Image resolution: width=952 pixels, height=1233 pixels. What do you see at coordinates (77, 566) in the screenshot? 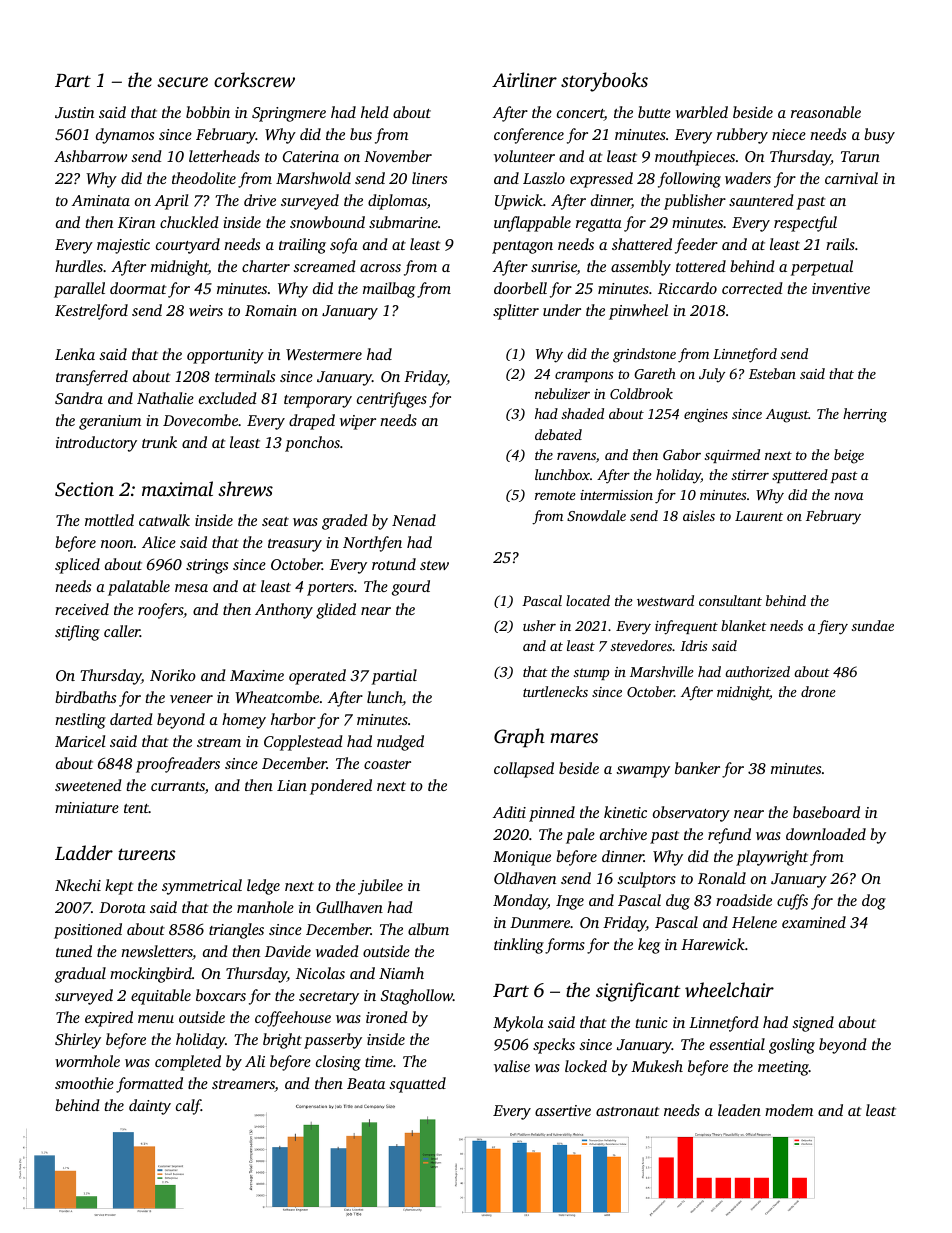
I see `spliced` at bounding box center [77, 566].
